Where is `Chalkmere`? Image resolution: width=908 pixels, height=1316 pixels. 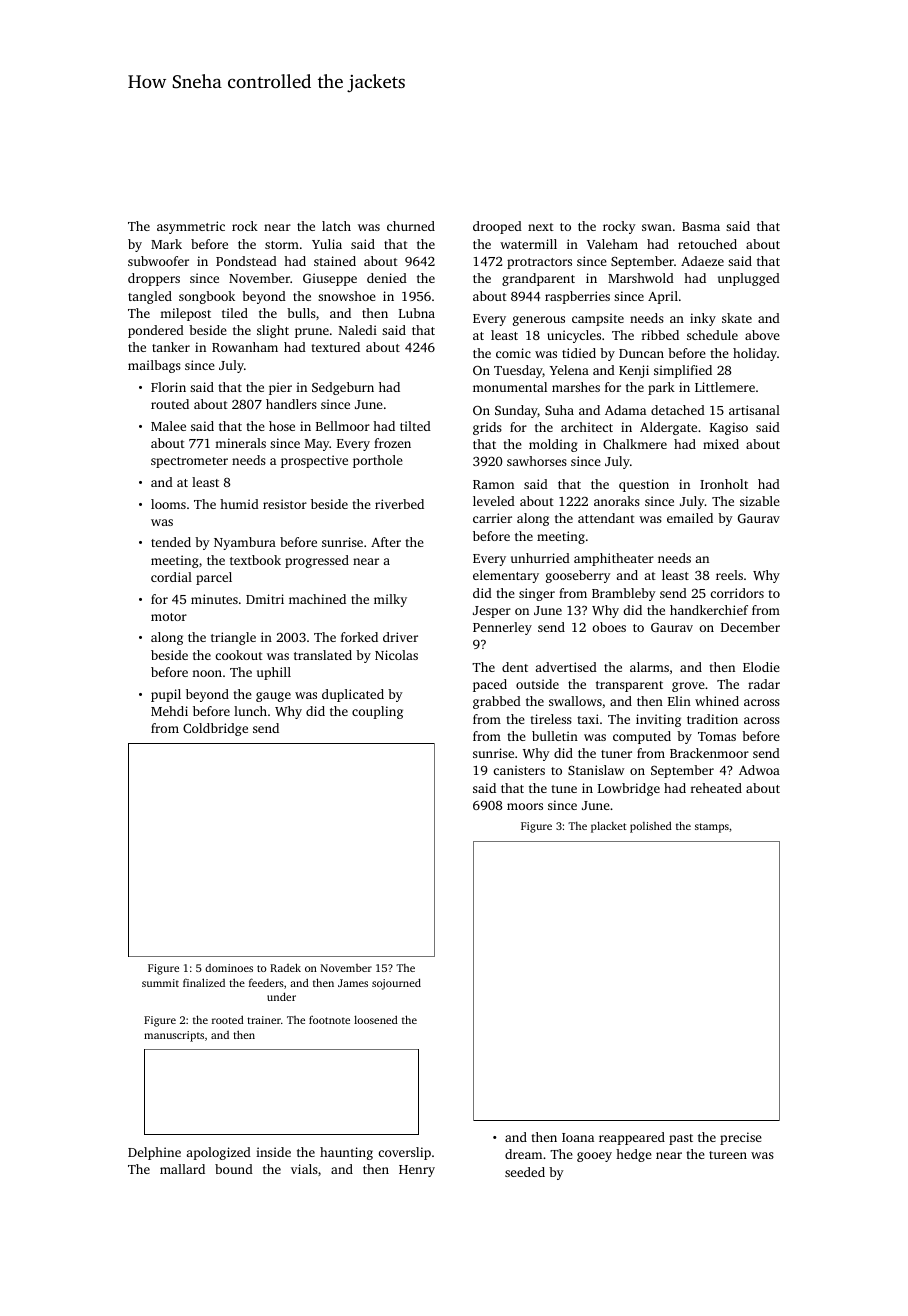
Chalkmere is located at coordinates (635, 444).
